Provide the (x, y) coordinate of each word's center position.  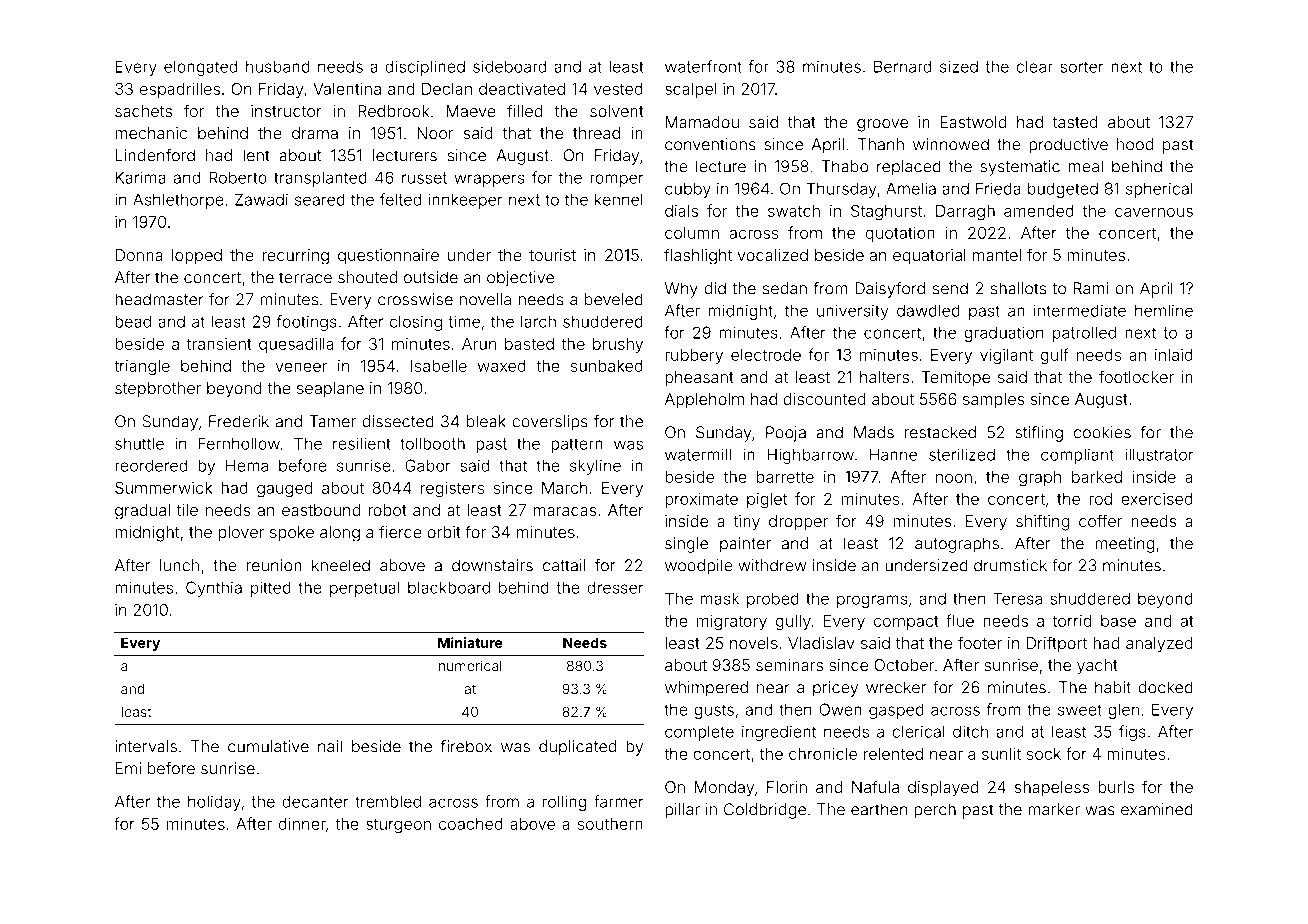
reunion (274, 565)
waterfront (703, 66)
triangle (142, 368)
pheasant (699, 378)
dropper (798, 523)
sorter (1082, 67)
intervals (146, 746)
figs (1132, 733)
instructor (286, 111)
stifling (1039, 434)
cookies (1102, 432)
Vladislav (821, 643)
